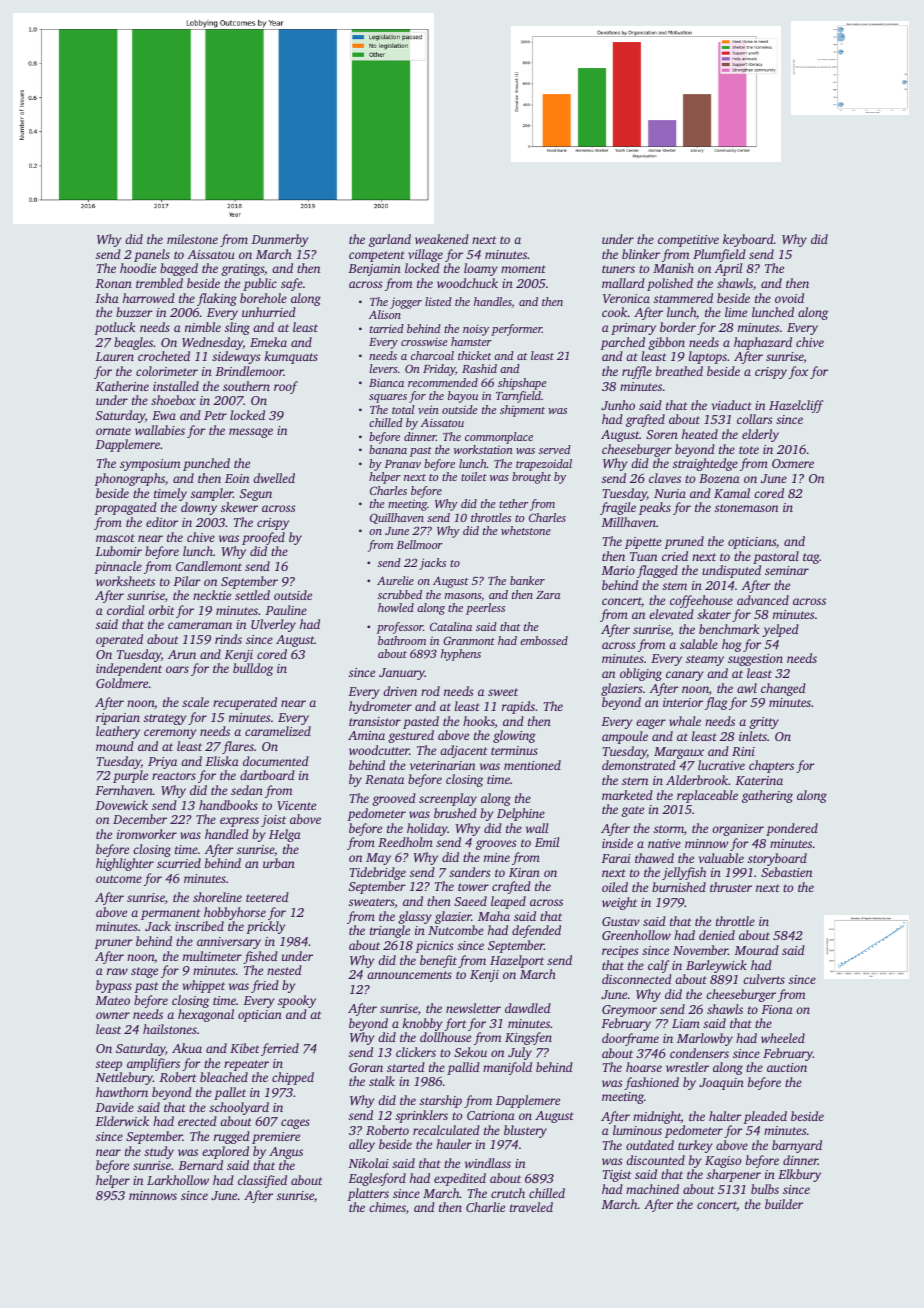 The width and height of the screenshot is (924, 1308). I want to click on study, so click(159, 1152).
